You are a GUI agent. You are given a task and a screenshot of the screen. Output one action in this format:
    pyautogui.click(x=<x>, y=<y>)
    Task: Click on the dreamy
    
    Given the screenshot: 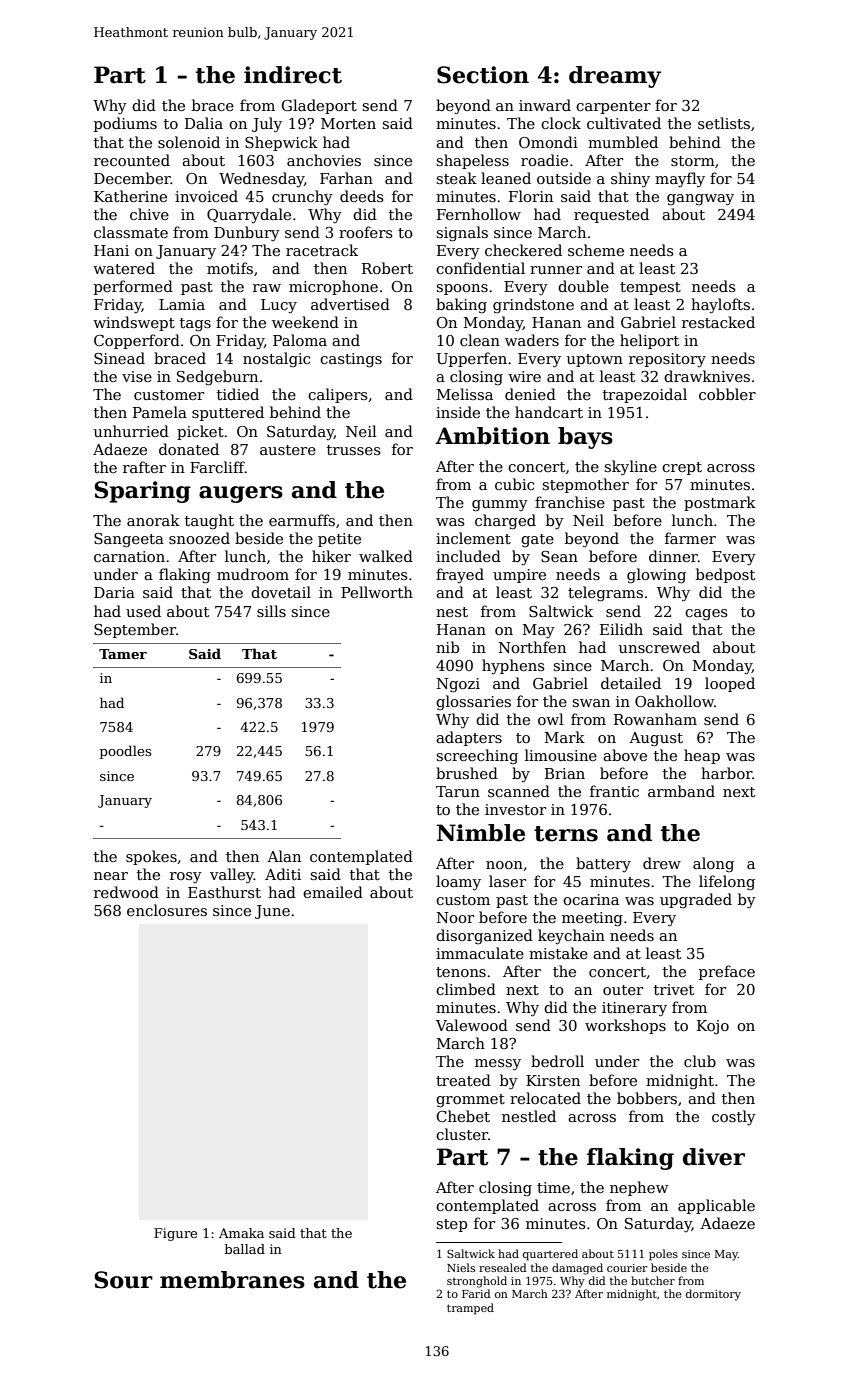 What is the action you would take?
    pyautogui.click(x=615, y=77)
